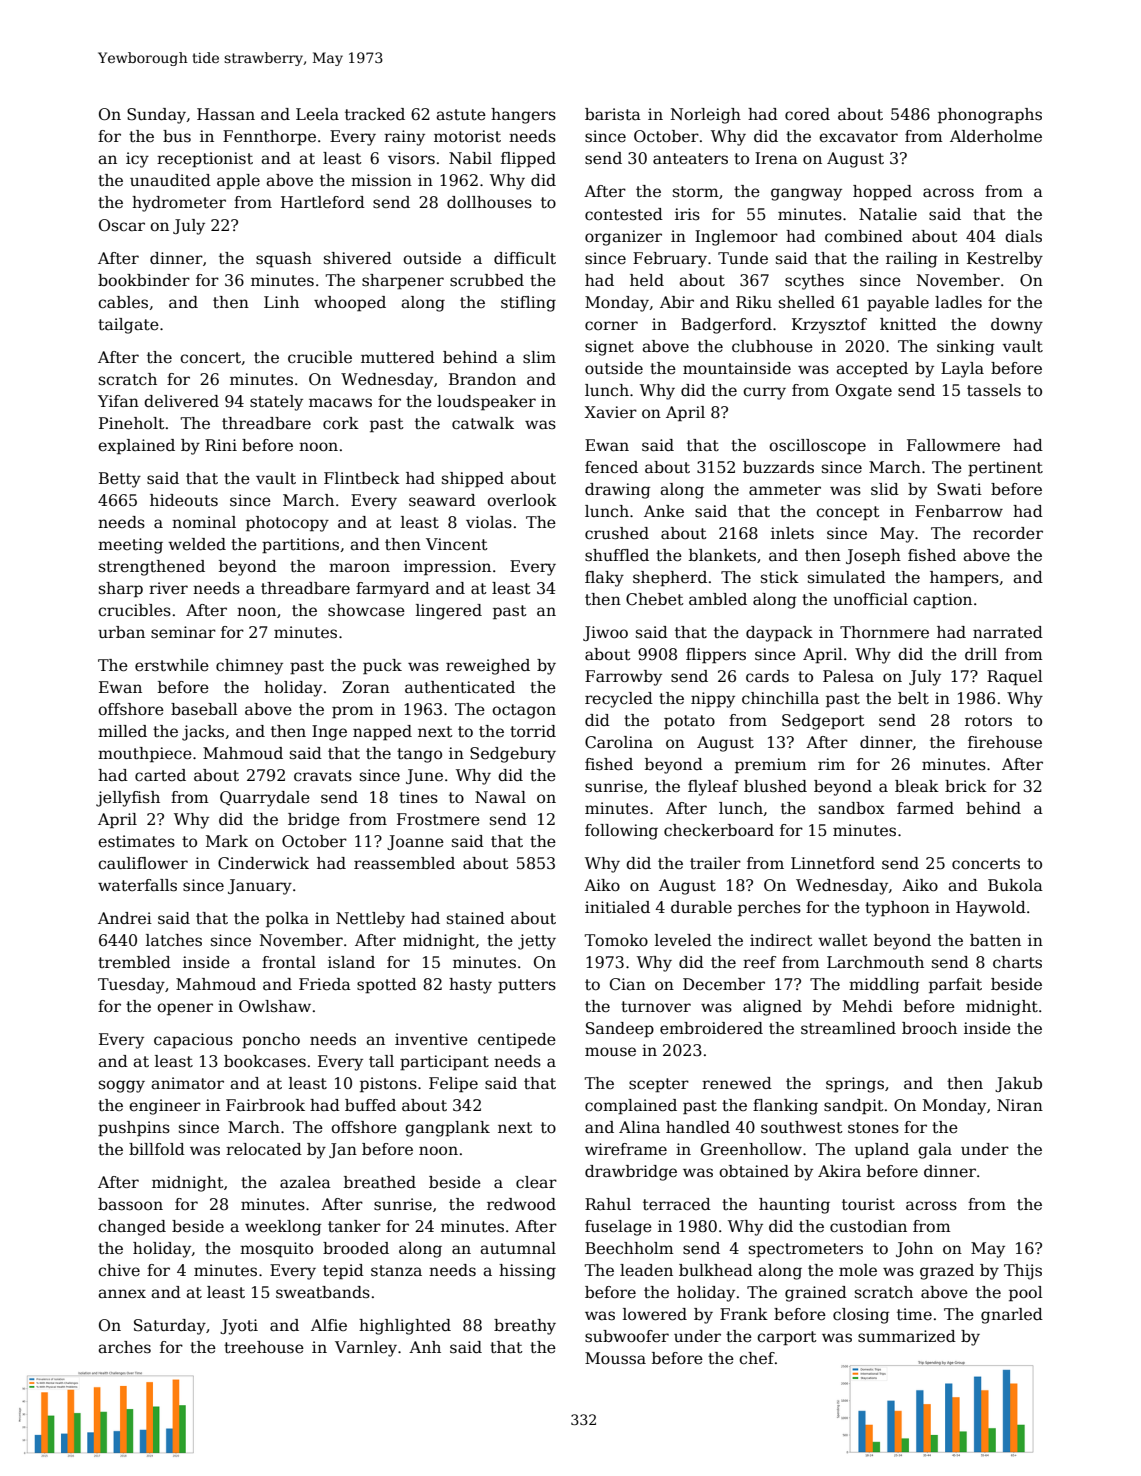  What do you see at coordinates (1023, 1272) in the page?
I see `Thijs` at bounding box center [1023, 1272].
